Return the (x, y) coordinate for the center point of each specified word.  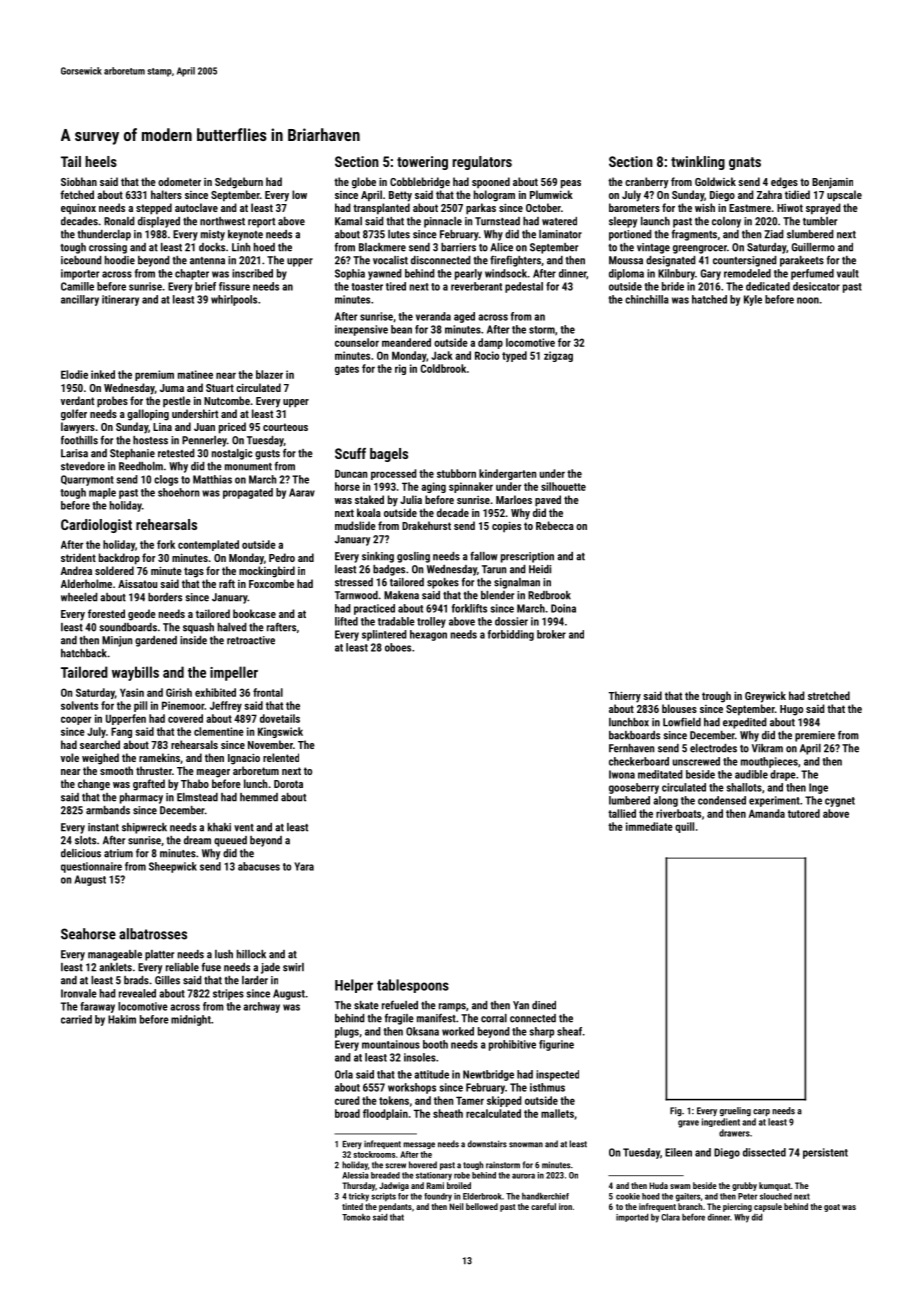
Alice (501, 247)
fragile (399, 1019)
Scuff (350, 453)
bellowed (482, 1206)
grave (688, 1124)
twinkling (698, 163)
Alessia (355, 1175)
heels (101, 161)
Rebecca (555, 525)
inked (103, 374)
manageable (115, 955)
